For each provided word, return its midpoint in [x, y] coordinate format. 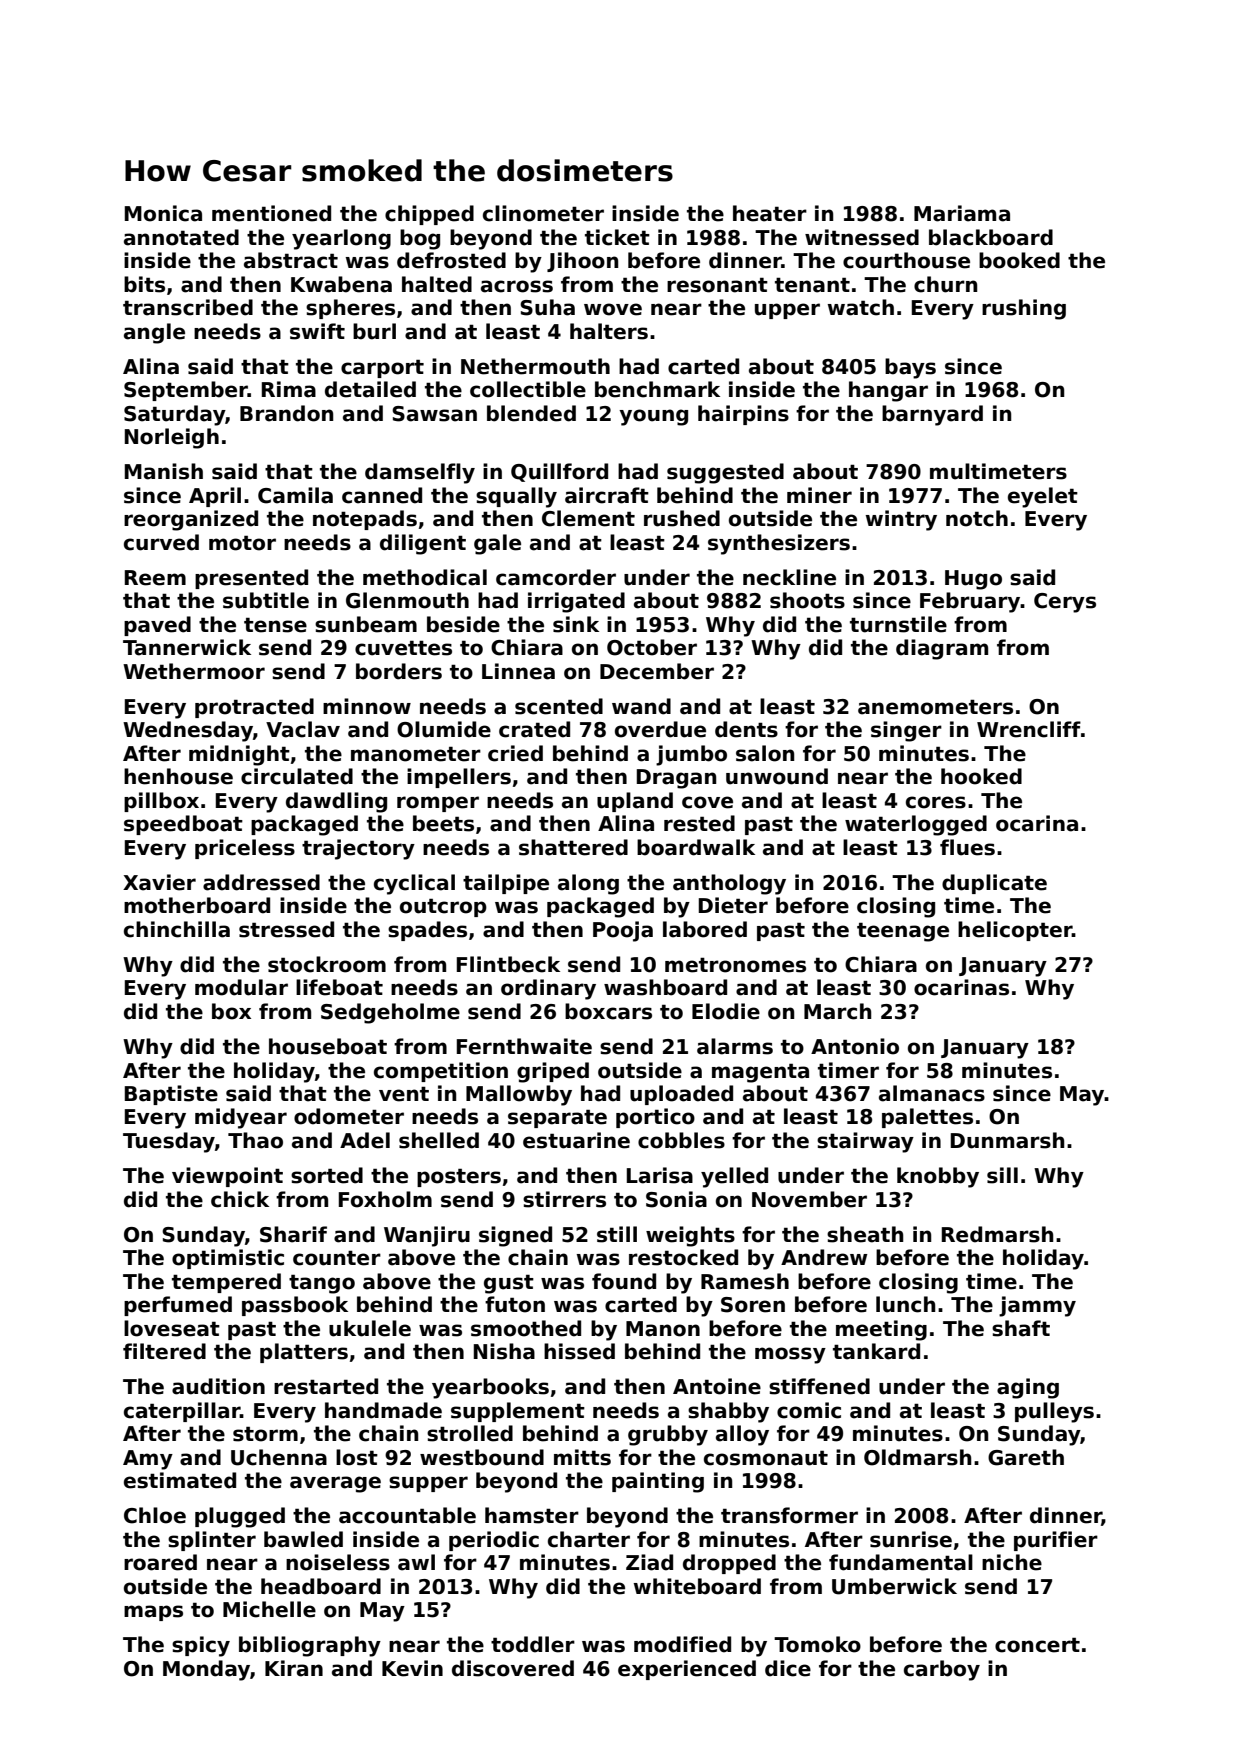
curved [161, 542]
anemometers [935, 707]
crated [534, 729]
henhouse [178, 776]
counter [337, 1258]
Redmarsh [997, 1234]
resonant [717, 285]
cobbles [681, 1140]
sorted [327, 1175]
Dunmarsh [1007, 1140]
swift [317, 331]
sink [576, 624]
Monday [206, 1670]
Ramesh [745, 1281]
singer [906, 731]
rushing [1024, 309]
